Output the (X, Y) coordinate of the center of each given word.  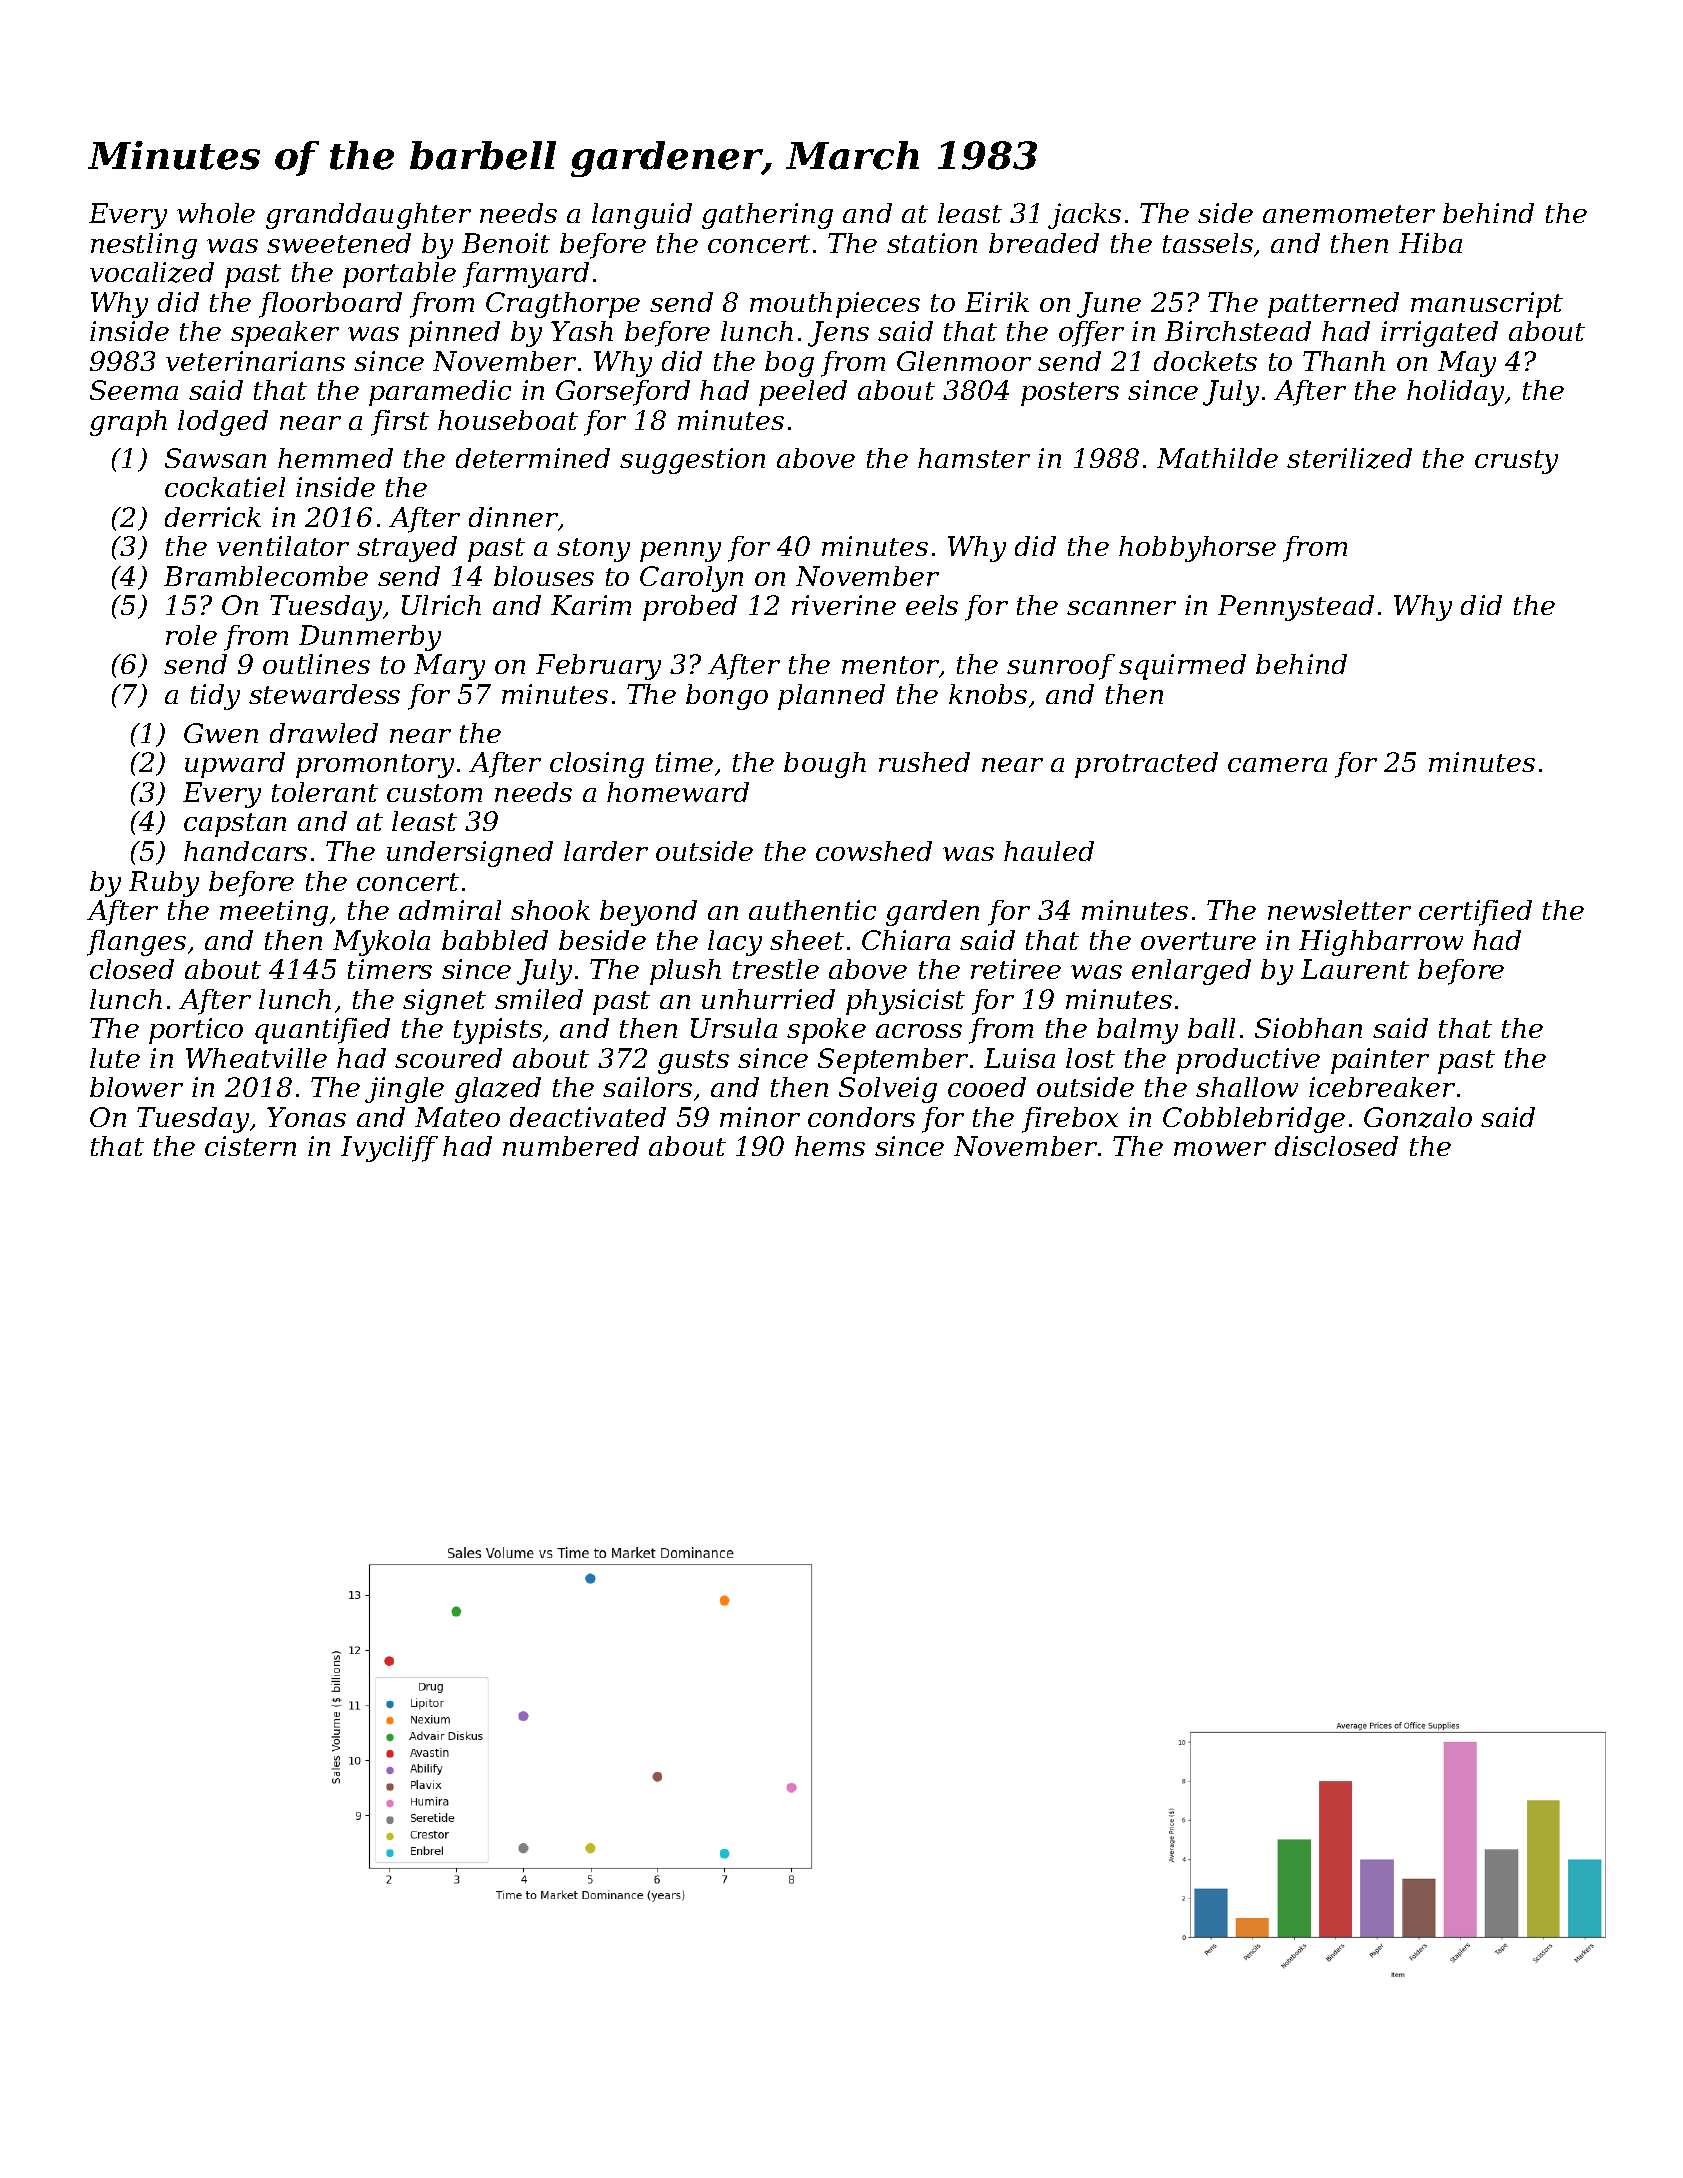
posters (1070, 394)
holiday (1455, 393)
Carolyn (691, 579)
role (191, 635)
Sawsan (215, 458)
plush (685, 972)
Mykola (381, 943)
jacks (1084, 216)
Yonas (306, 1117)
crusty (1516, 462)
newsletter (1339, 910)
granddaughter (368, 216)
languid (642, 216)
